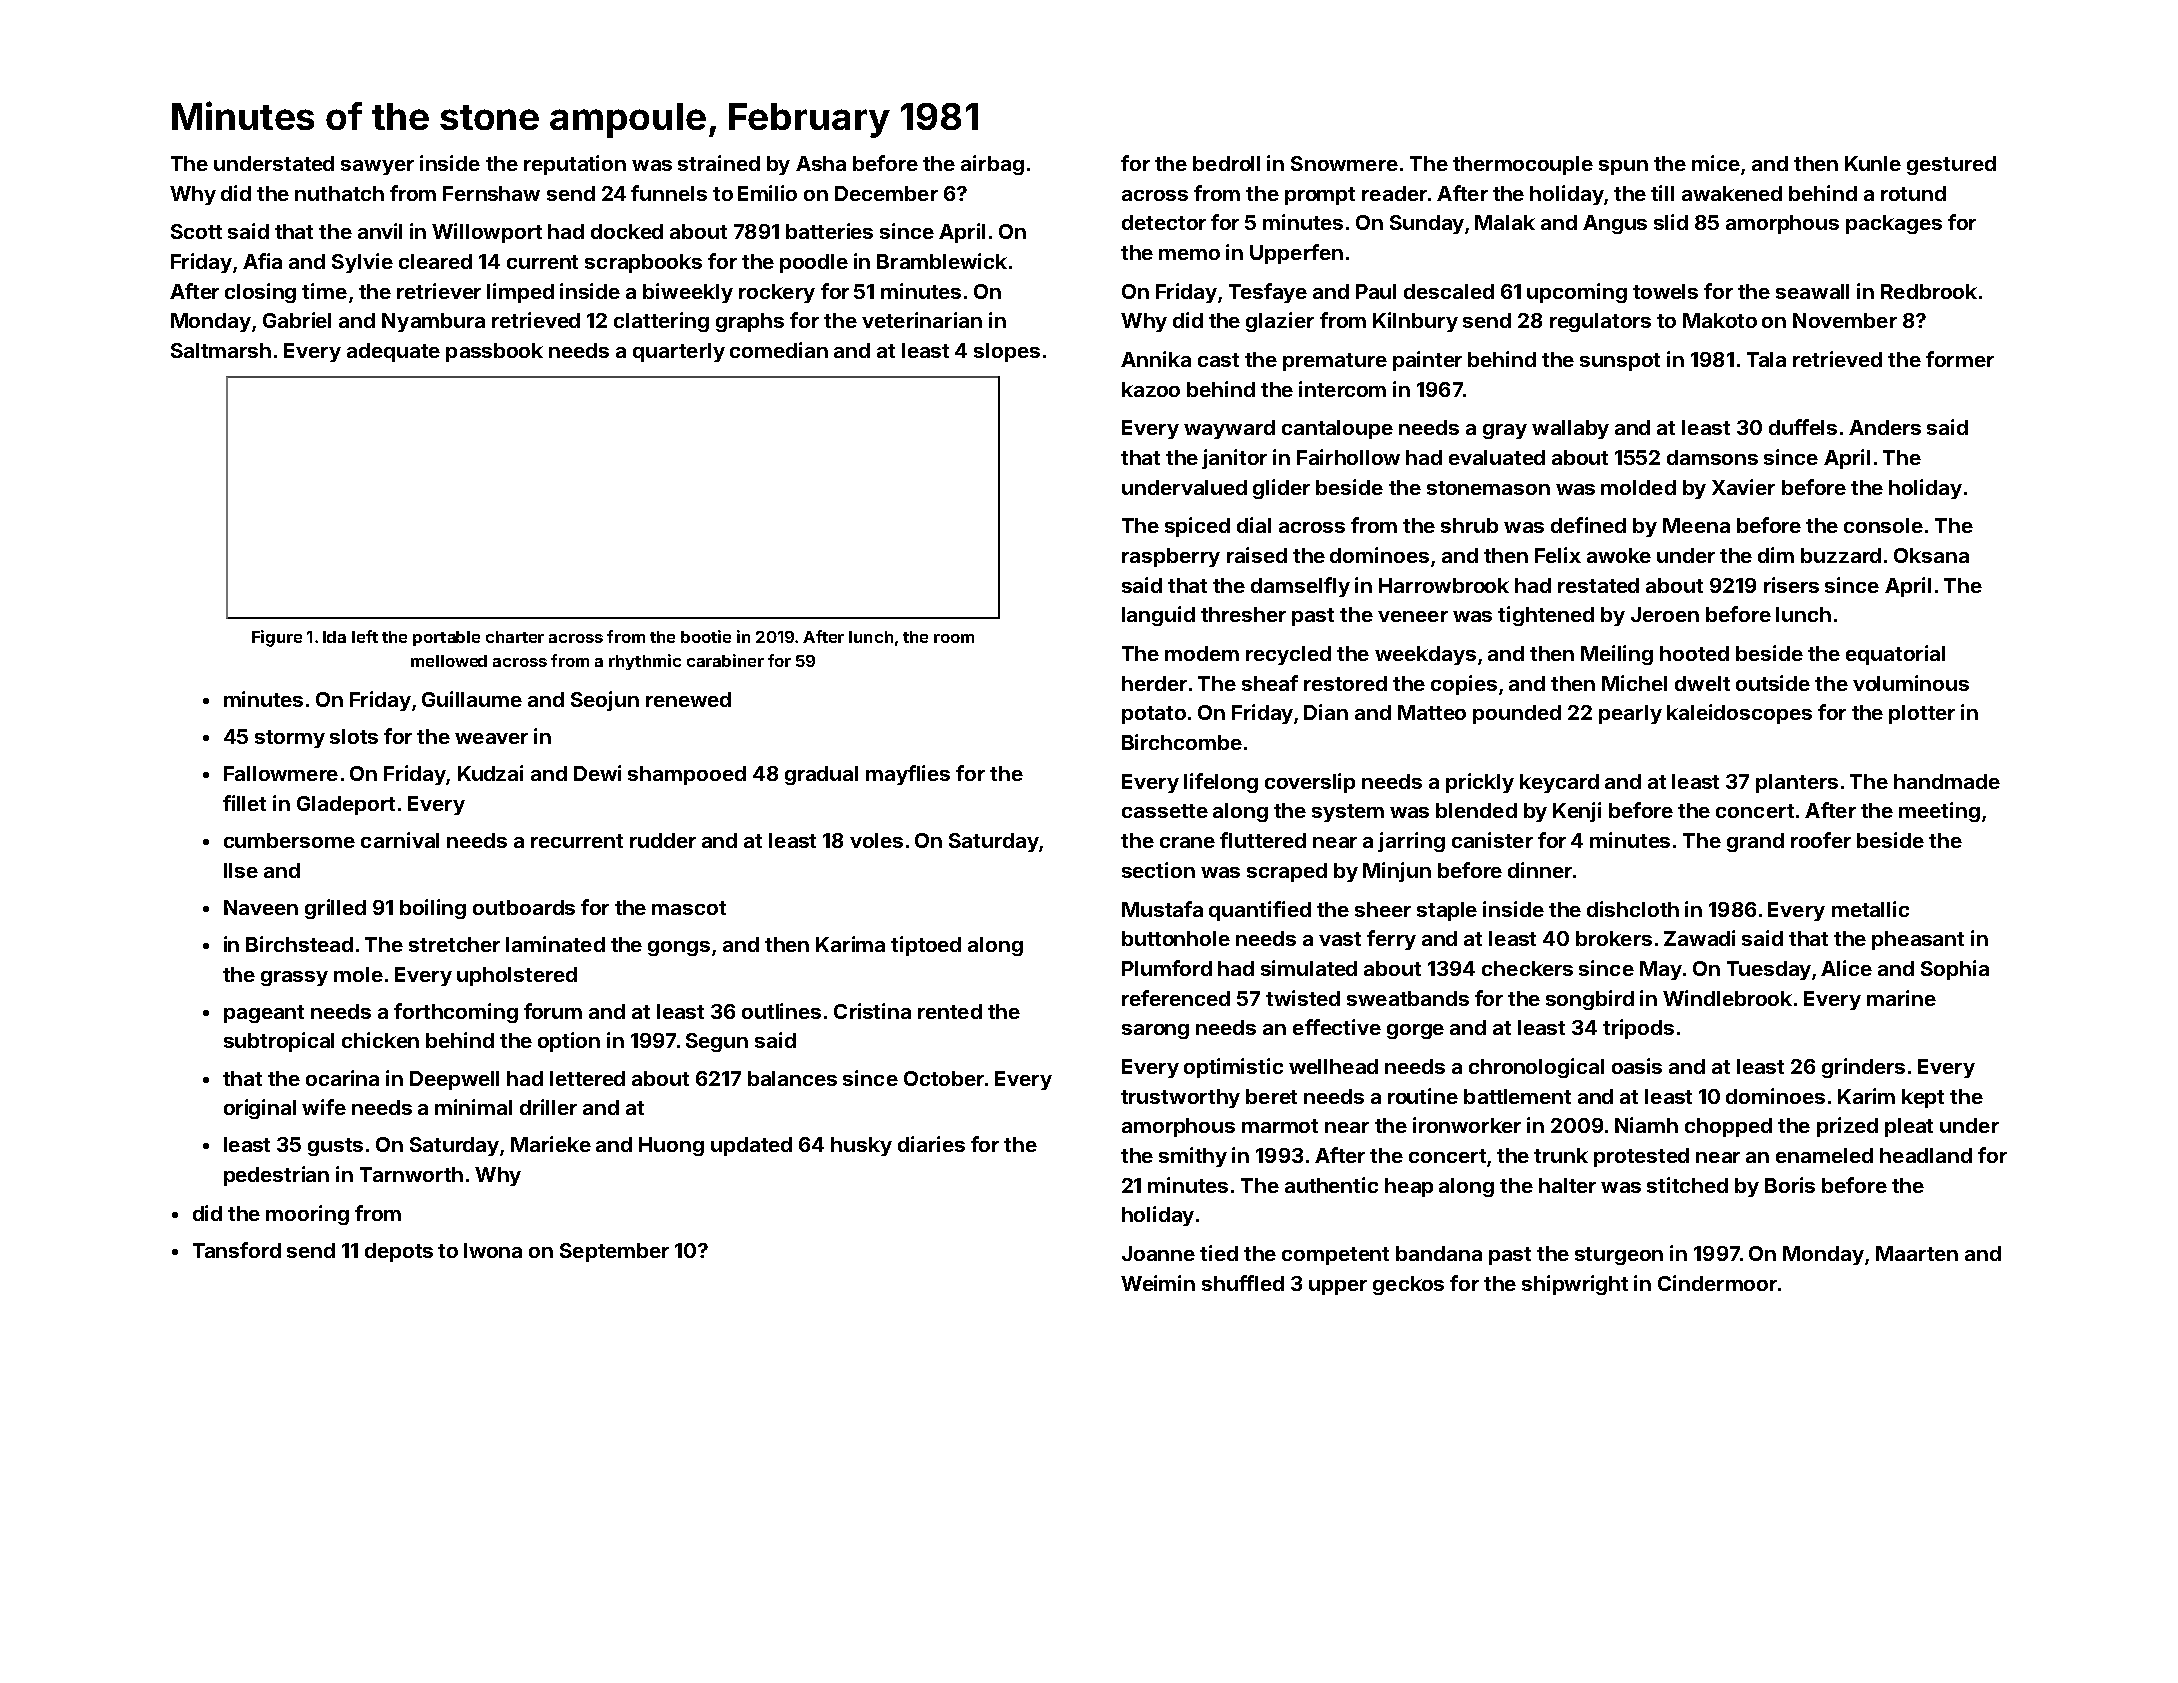 Image resolution: width=2178 pixels, height=1683 pixels. Describe the element at coordinates (1540, 870) in the image. I see `dinner` at that location.
